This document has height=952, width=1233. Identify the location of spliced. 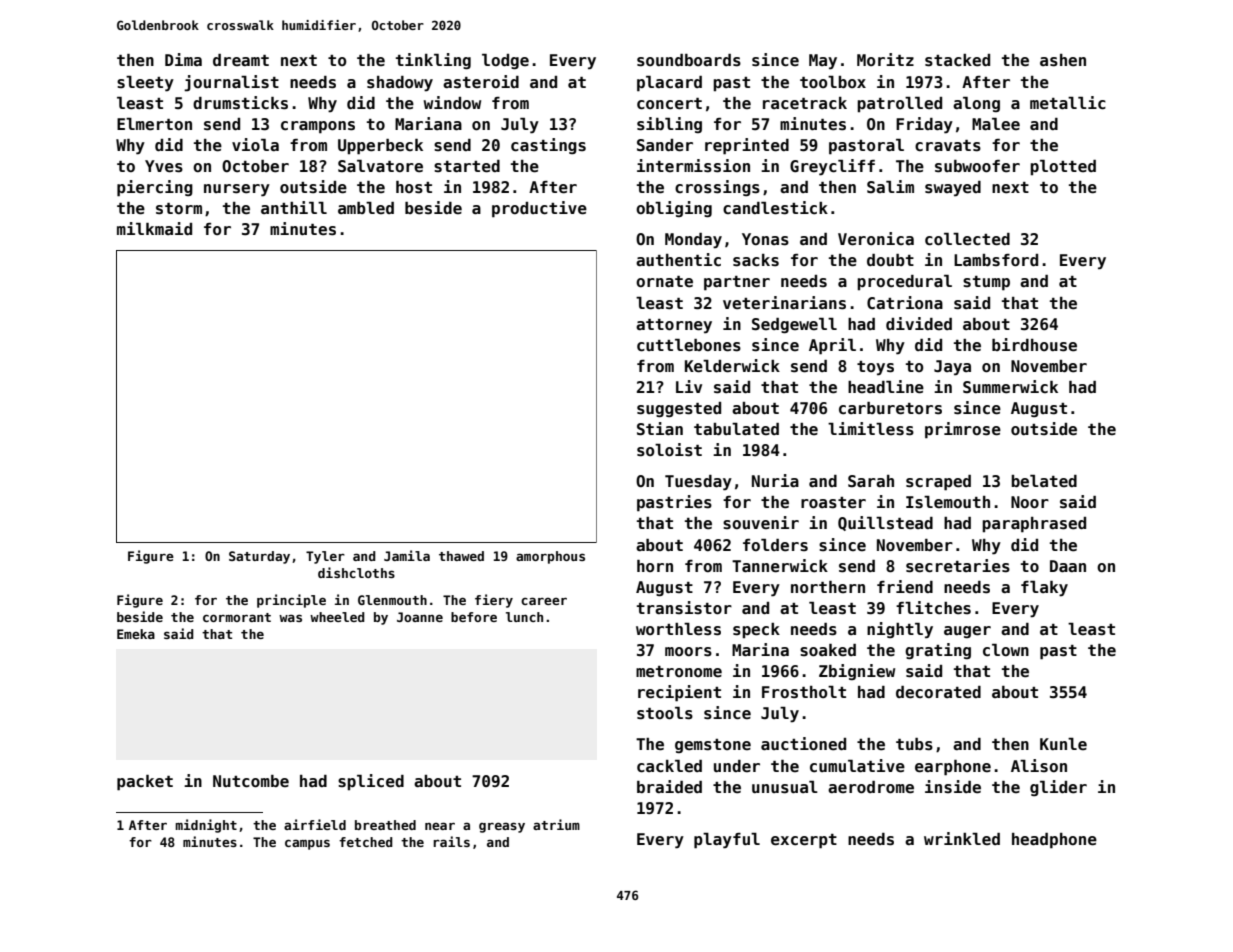
(371, 782).
